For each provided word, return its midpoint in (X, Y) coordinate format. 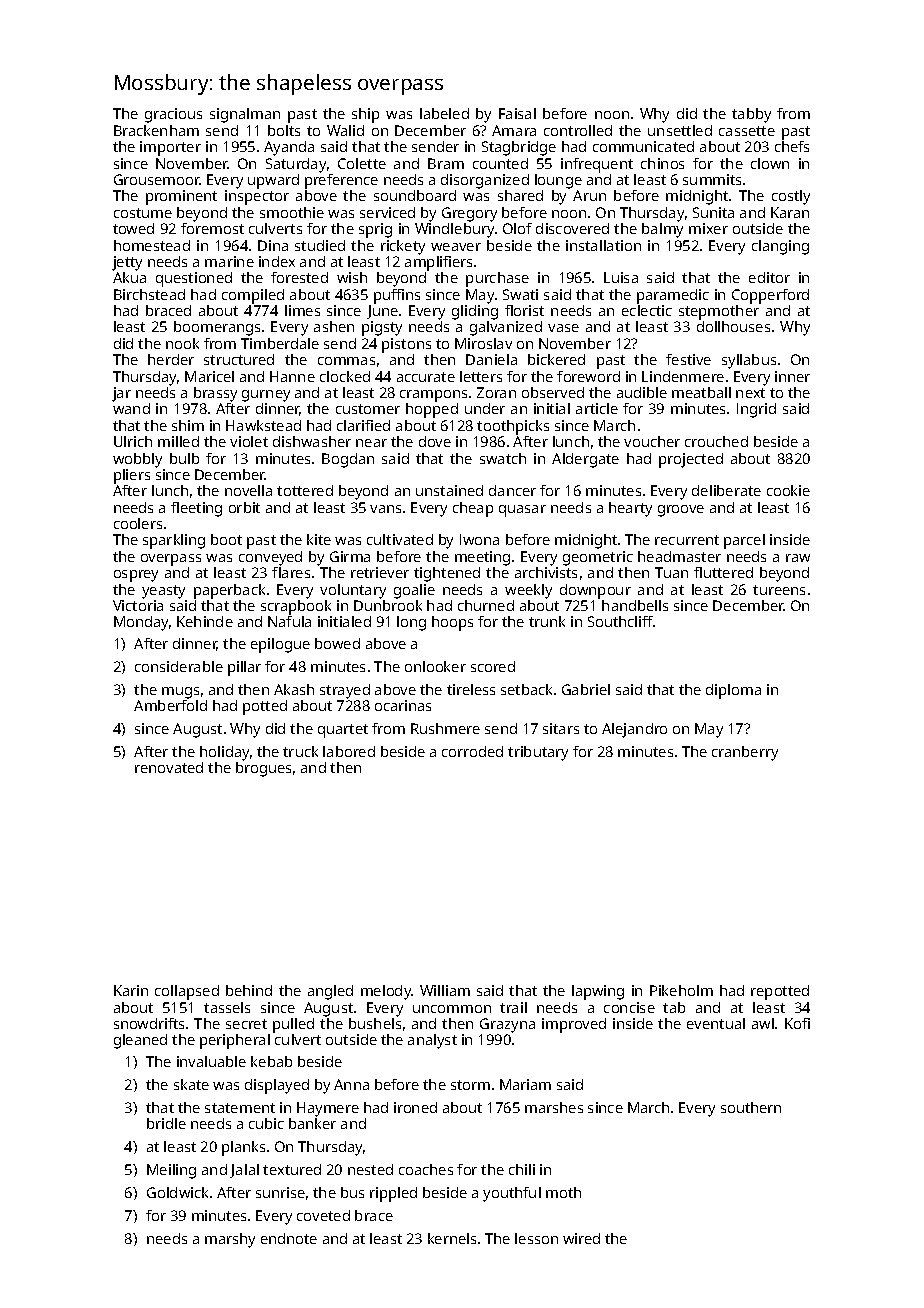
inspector (257, 197)
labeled (444, 113)
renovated (169, 767)
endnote (289, 1238)
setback (526, 689)
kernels (452, 1238)
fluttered (723, 572)
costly (791, 197)
